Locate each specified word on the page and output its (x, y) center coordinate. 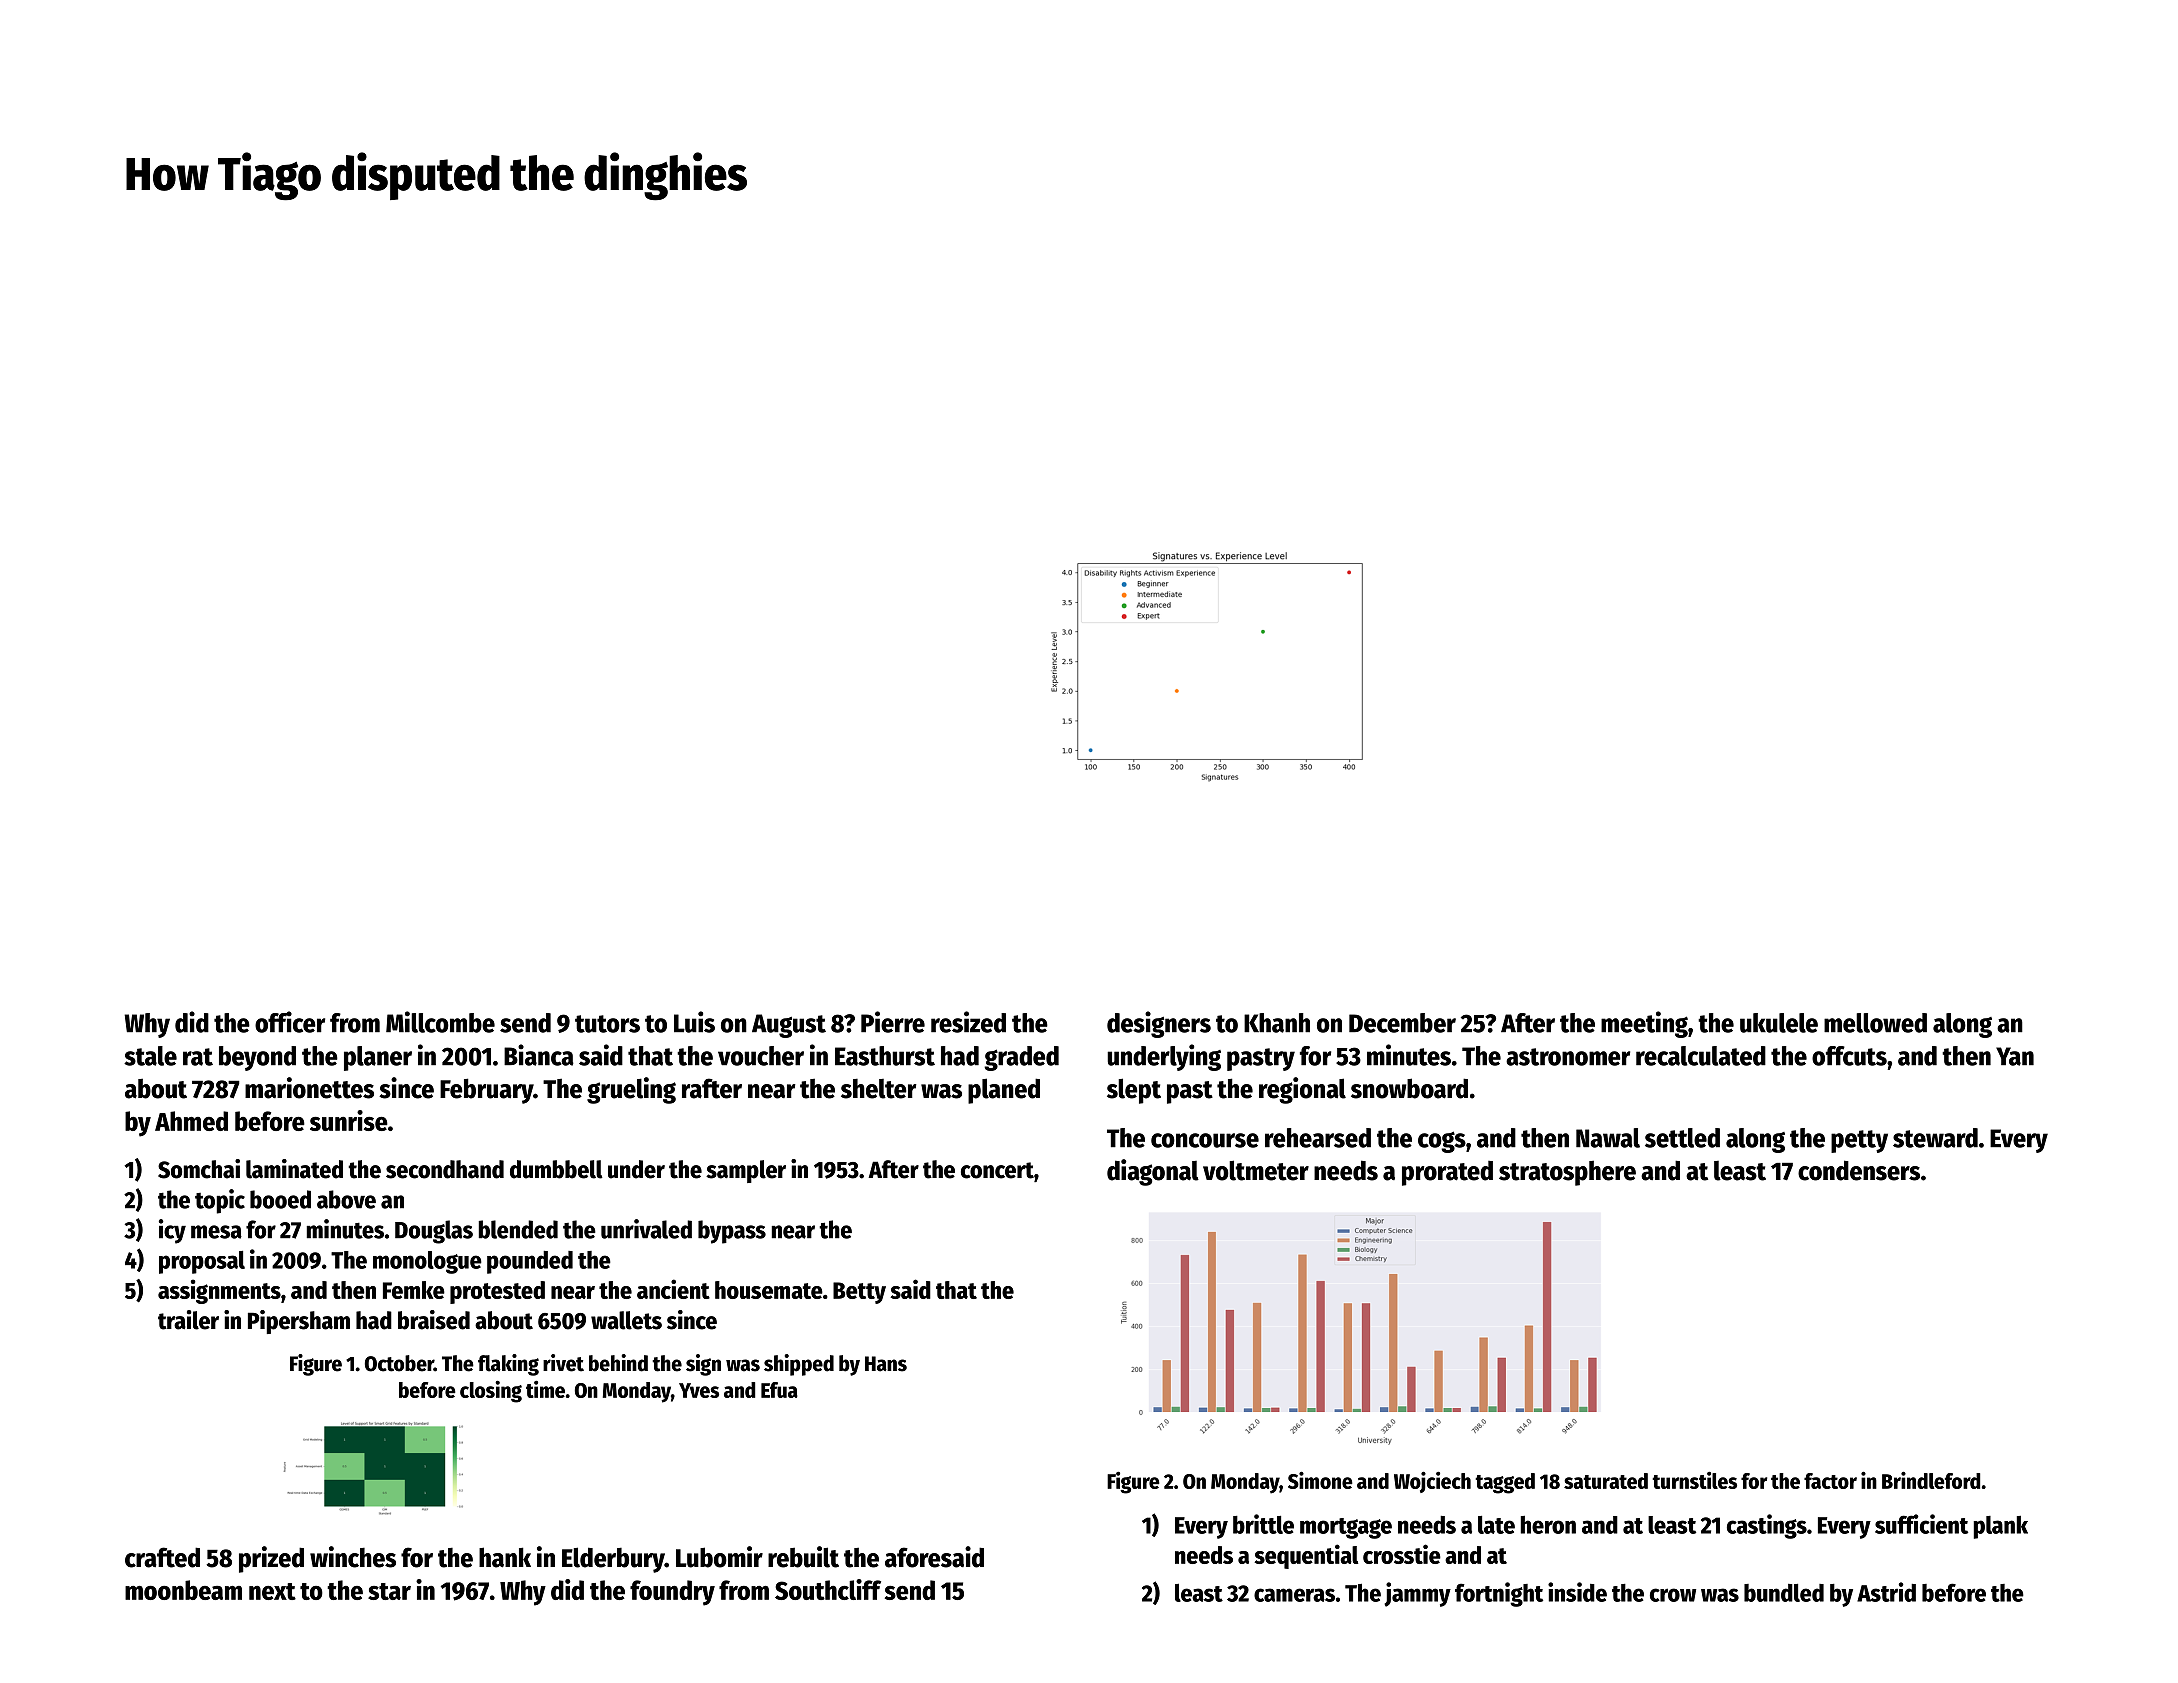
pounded (530, 1262)
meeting (1644, 1024)
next (272, 1591)
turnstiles (1694, 1480)
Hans (886, 1364)
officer (290, 1022)
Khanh (1277, 1023)
